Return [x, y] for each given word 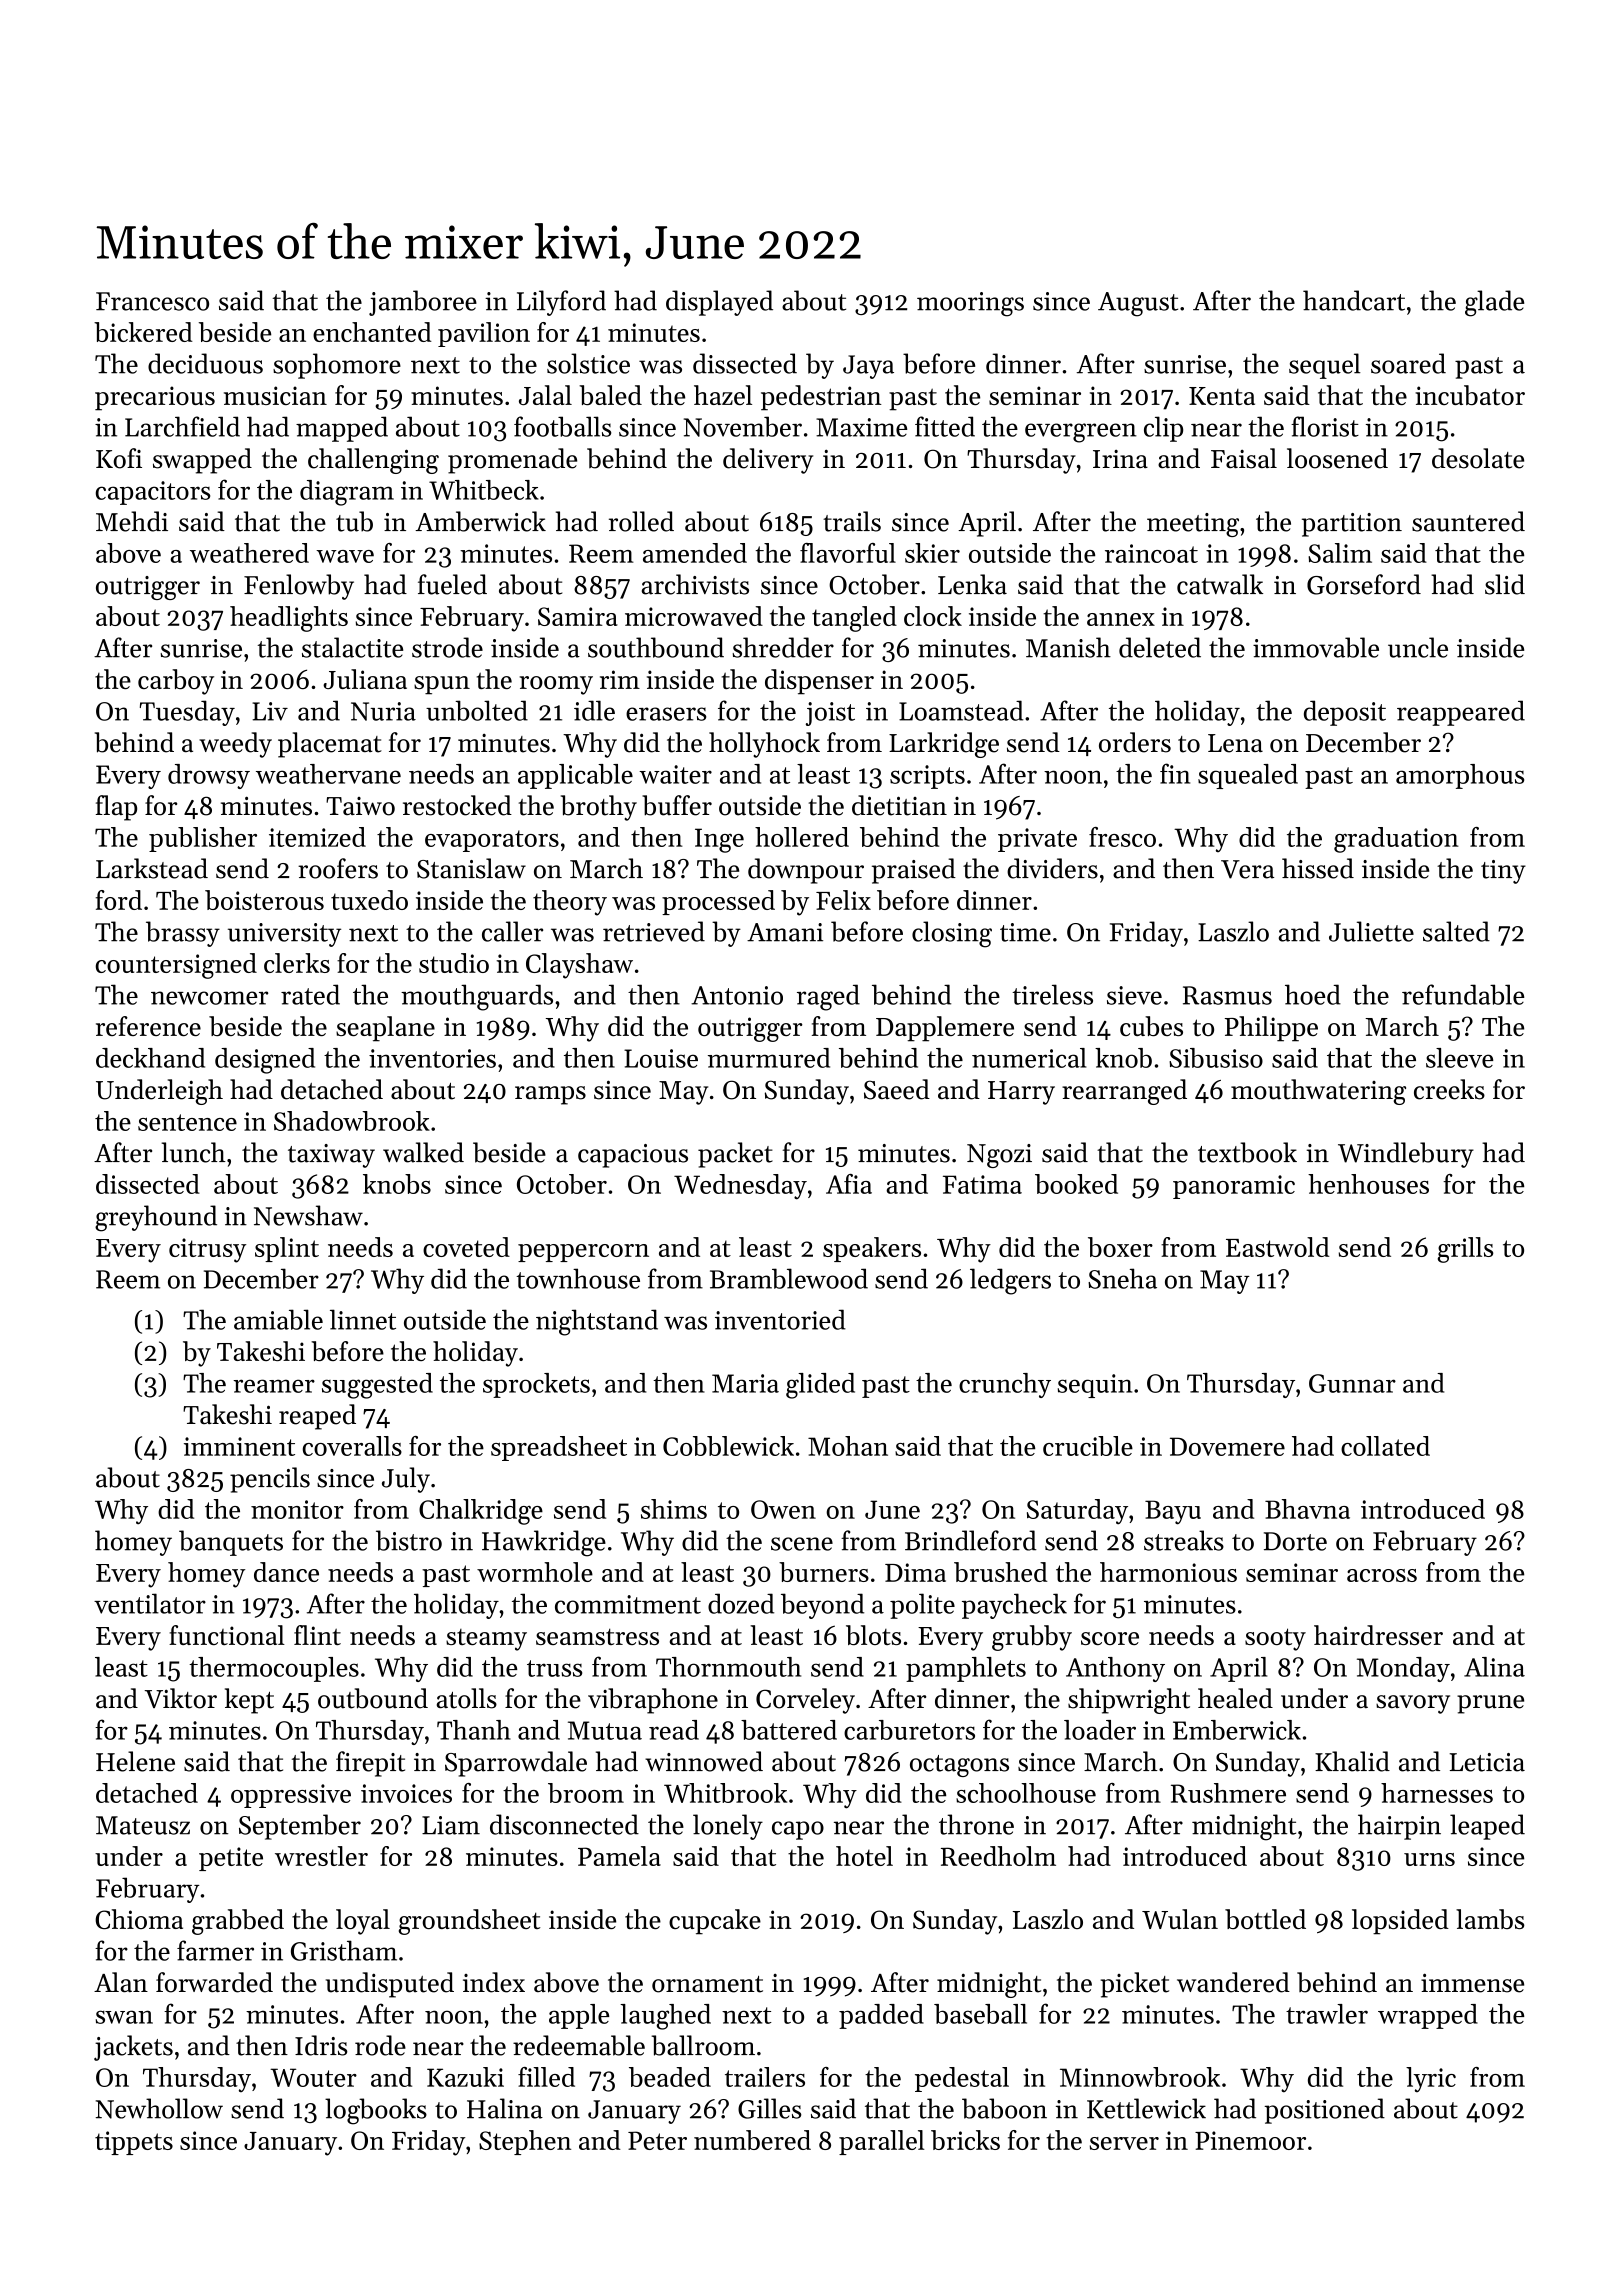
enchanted [372, 332]
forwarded [214, 1982]
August [1138, 304]
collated [1385, 1446]
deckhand [150, 1058]
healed [1235, 1698]
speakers [872, 1249]
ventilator [150, 1603]
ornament [707, 1984]
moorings [970, 304]
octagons [959, 1766]
